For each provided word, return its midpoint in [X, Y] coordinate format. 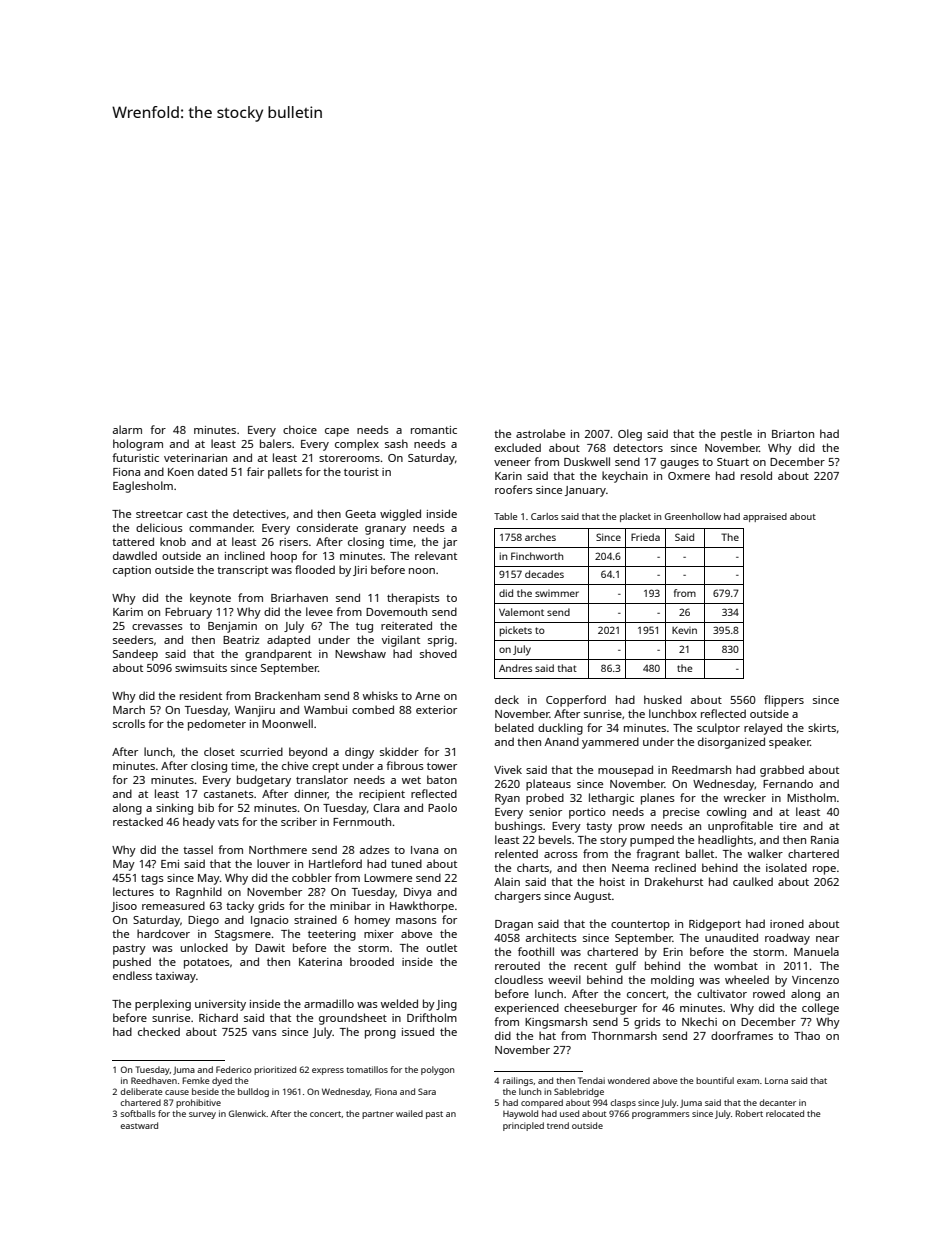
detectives [259, 513]
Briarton [793, 434]
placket [635, 517]
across [561, 855]
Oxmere [689, 476]
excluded [518, 447]
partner [378, 1115]
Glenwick [247, 1113]
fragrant [658, 855]
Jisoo [124, 907]
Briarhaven [299, 597]
